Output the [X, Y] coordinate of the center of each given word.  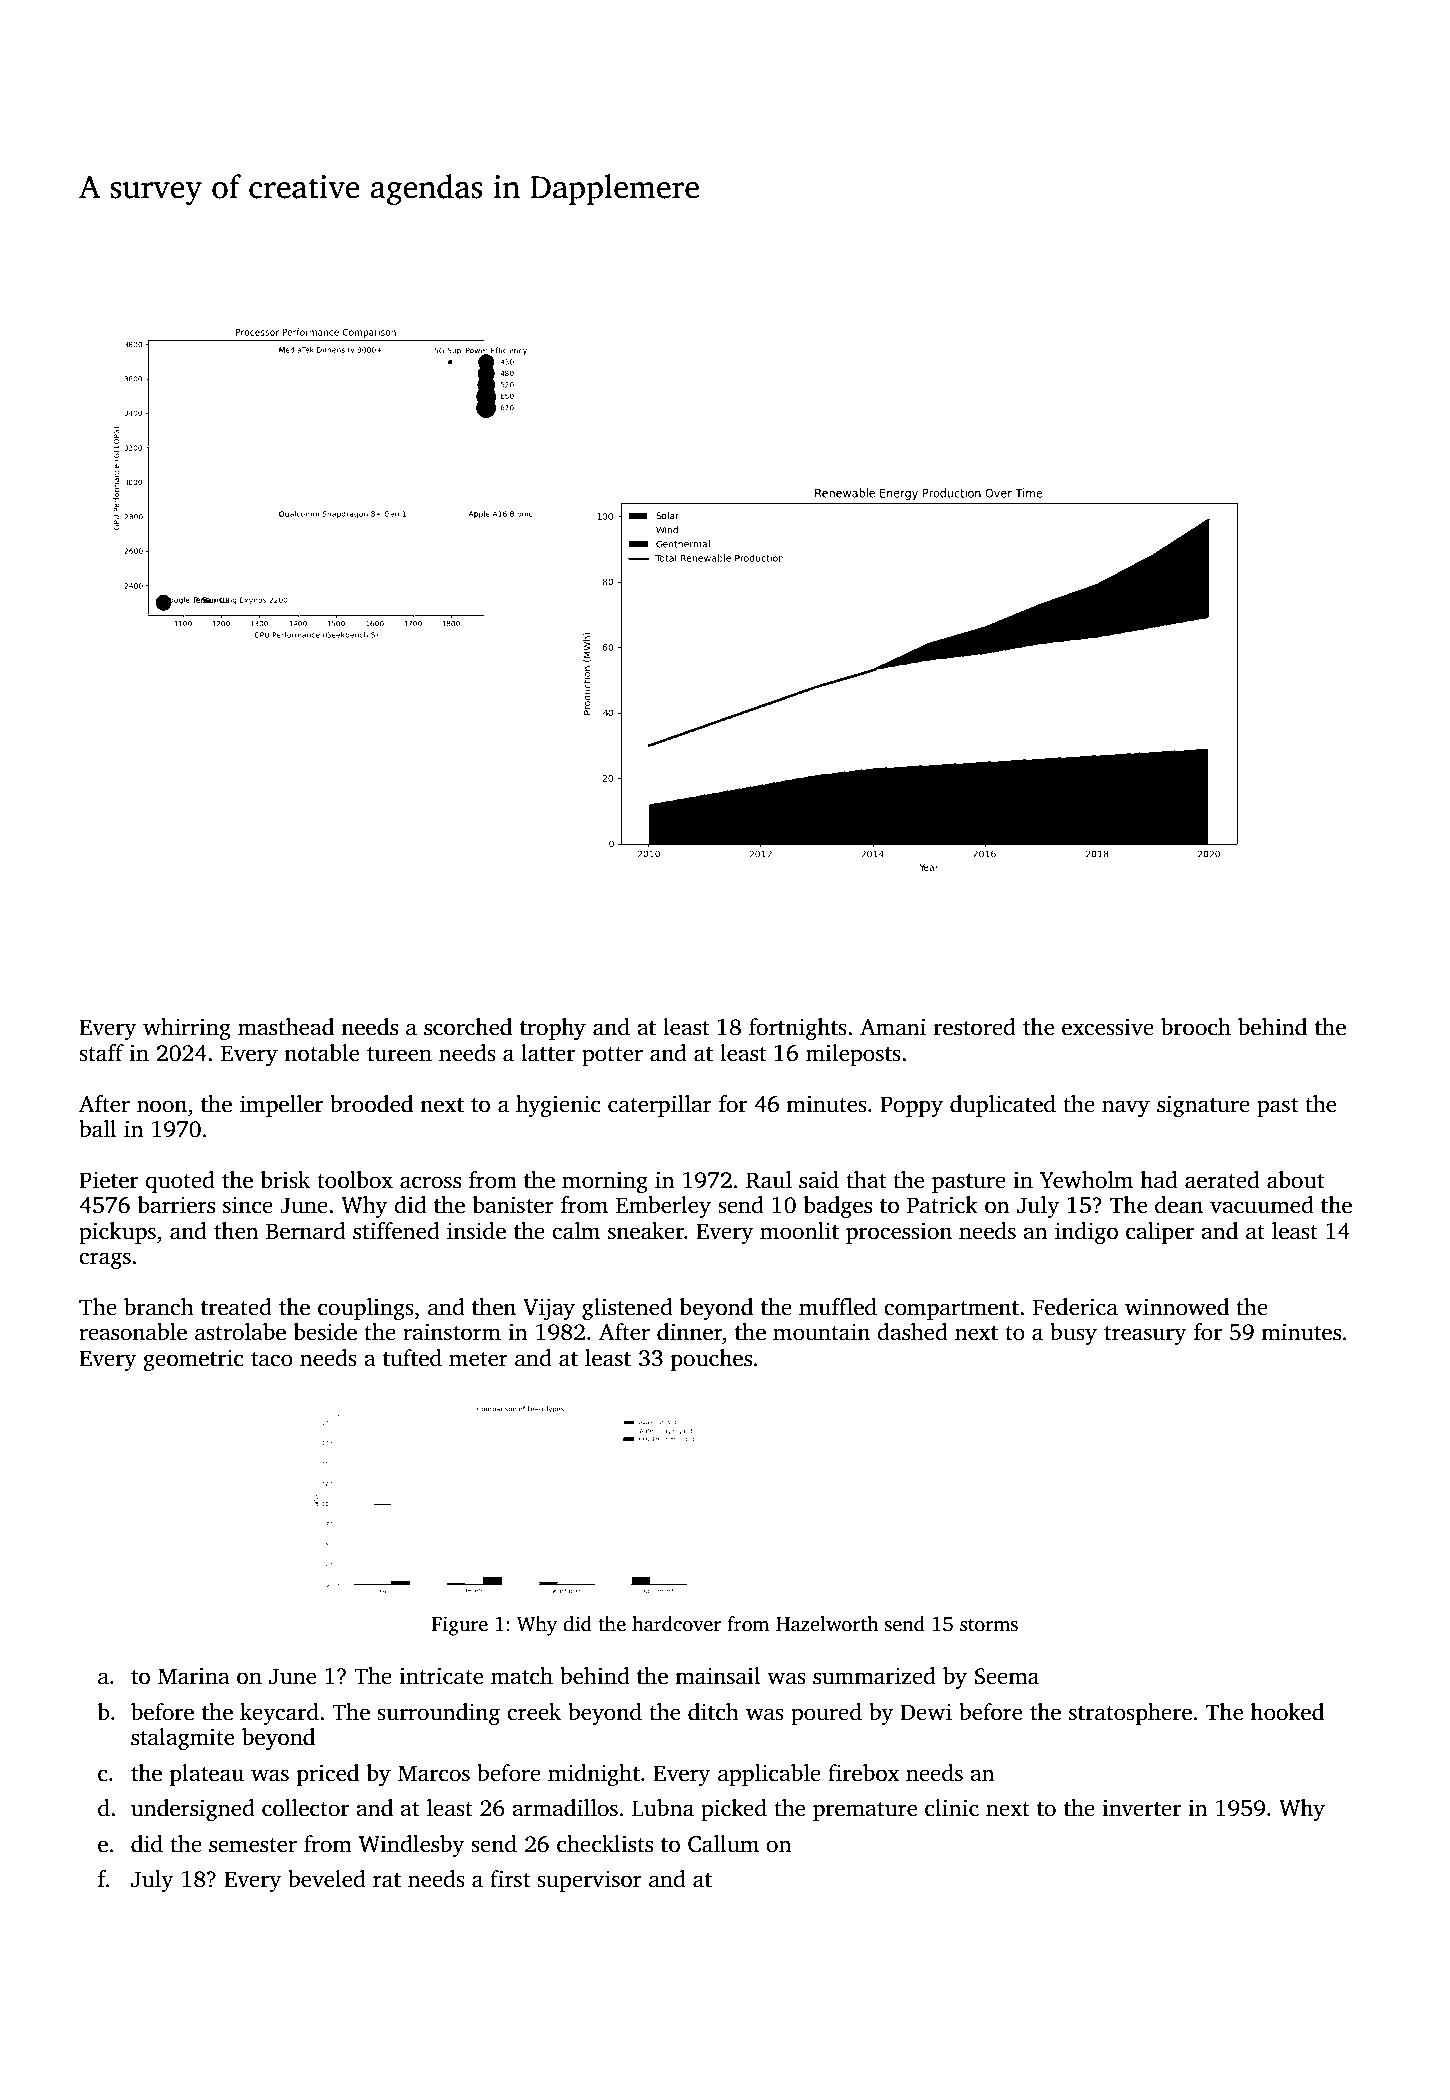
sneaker [646, 1231]
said [819, 1180]
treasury [1145, 1335]
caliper [1160, 1233]
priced [328, 1775]
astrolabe [240, 1332]
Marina [194, 1676]
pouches [711, 1360]
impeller [281, 1106]
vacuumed [1262, 1205]
